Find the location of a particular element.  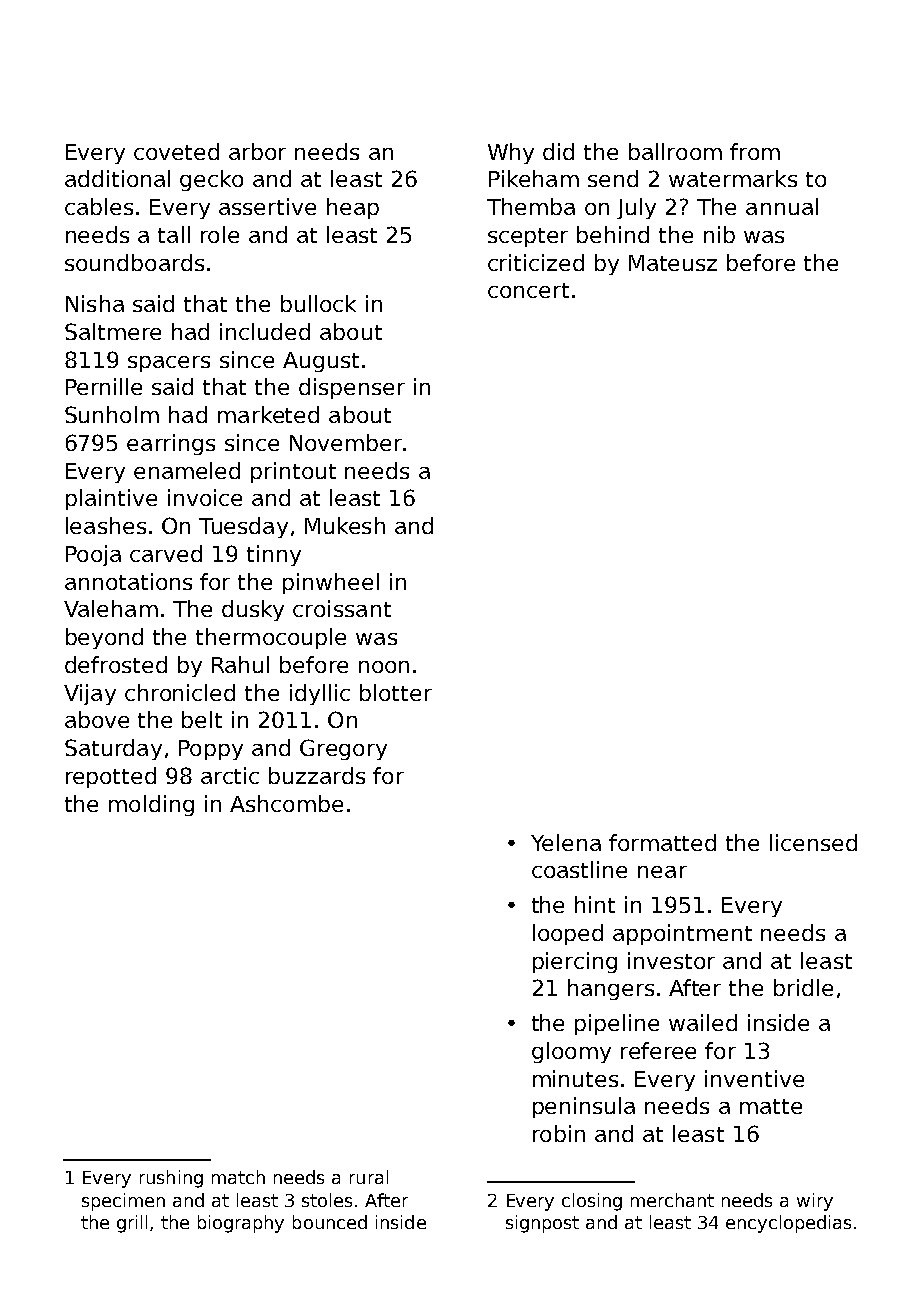

Mateusz is located at coordinates (673, 263).
